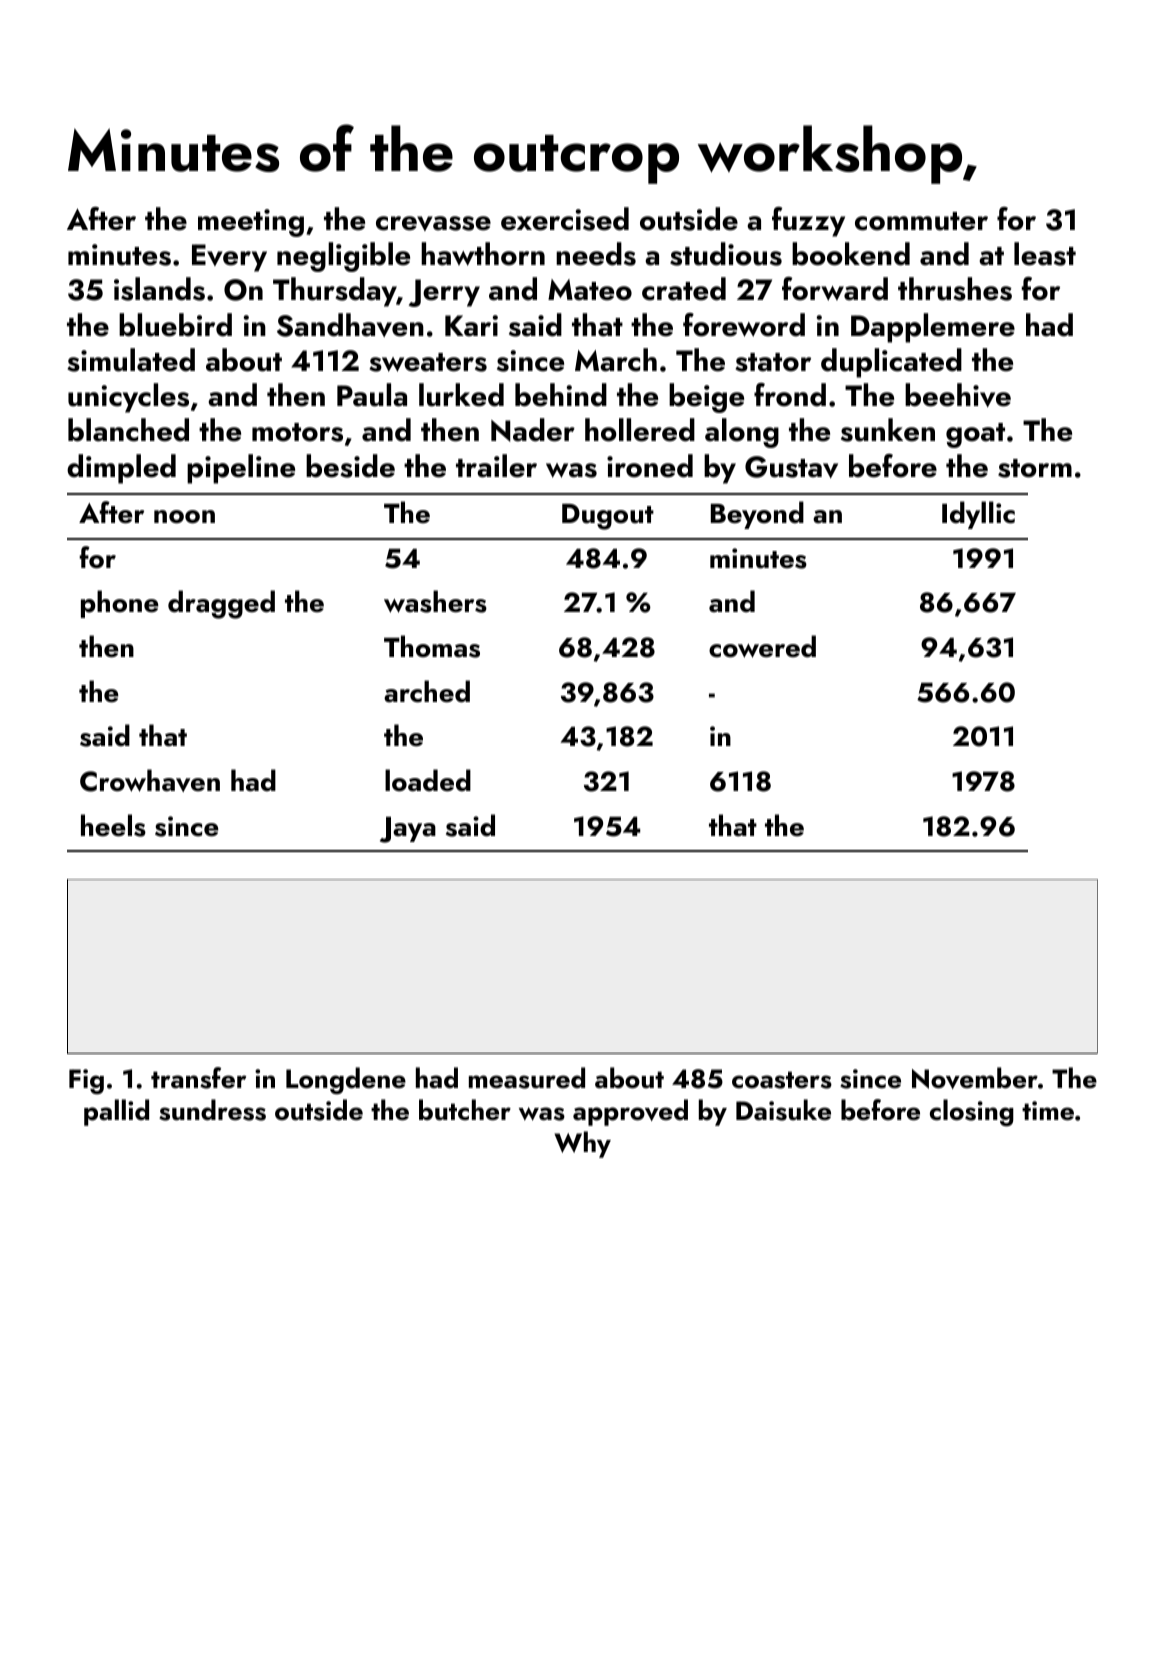 The height and width of the image is (1654, 1165). What do you see at coordinates (762, 646) in the image?
I see `cowered` at bounding box center [762, 646].
